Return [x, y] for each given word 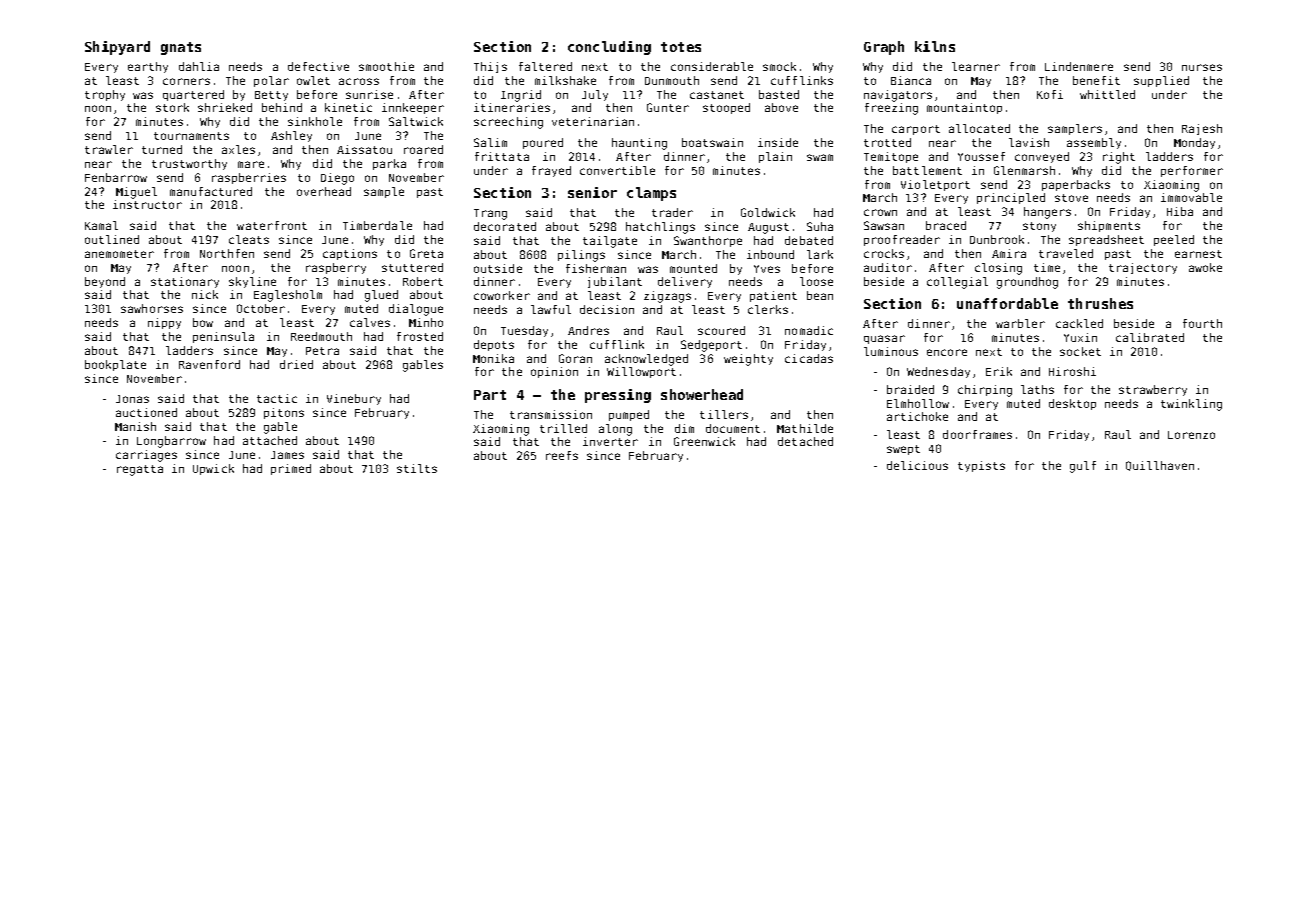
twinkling [1191, 405]
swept [903, 450]
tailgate [610, 242]
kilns [935, 46]
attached [270, 440]
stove [1071, 198]
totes [681, 47]
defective [318, 66]
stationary [185, 282]
